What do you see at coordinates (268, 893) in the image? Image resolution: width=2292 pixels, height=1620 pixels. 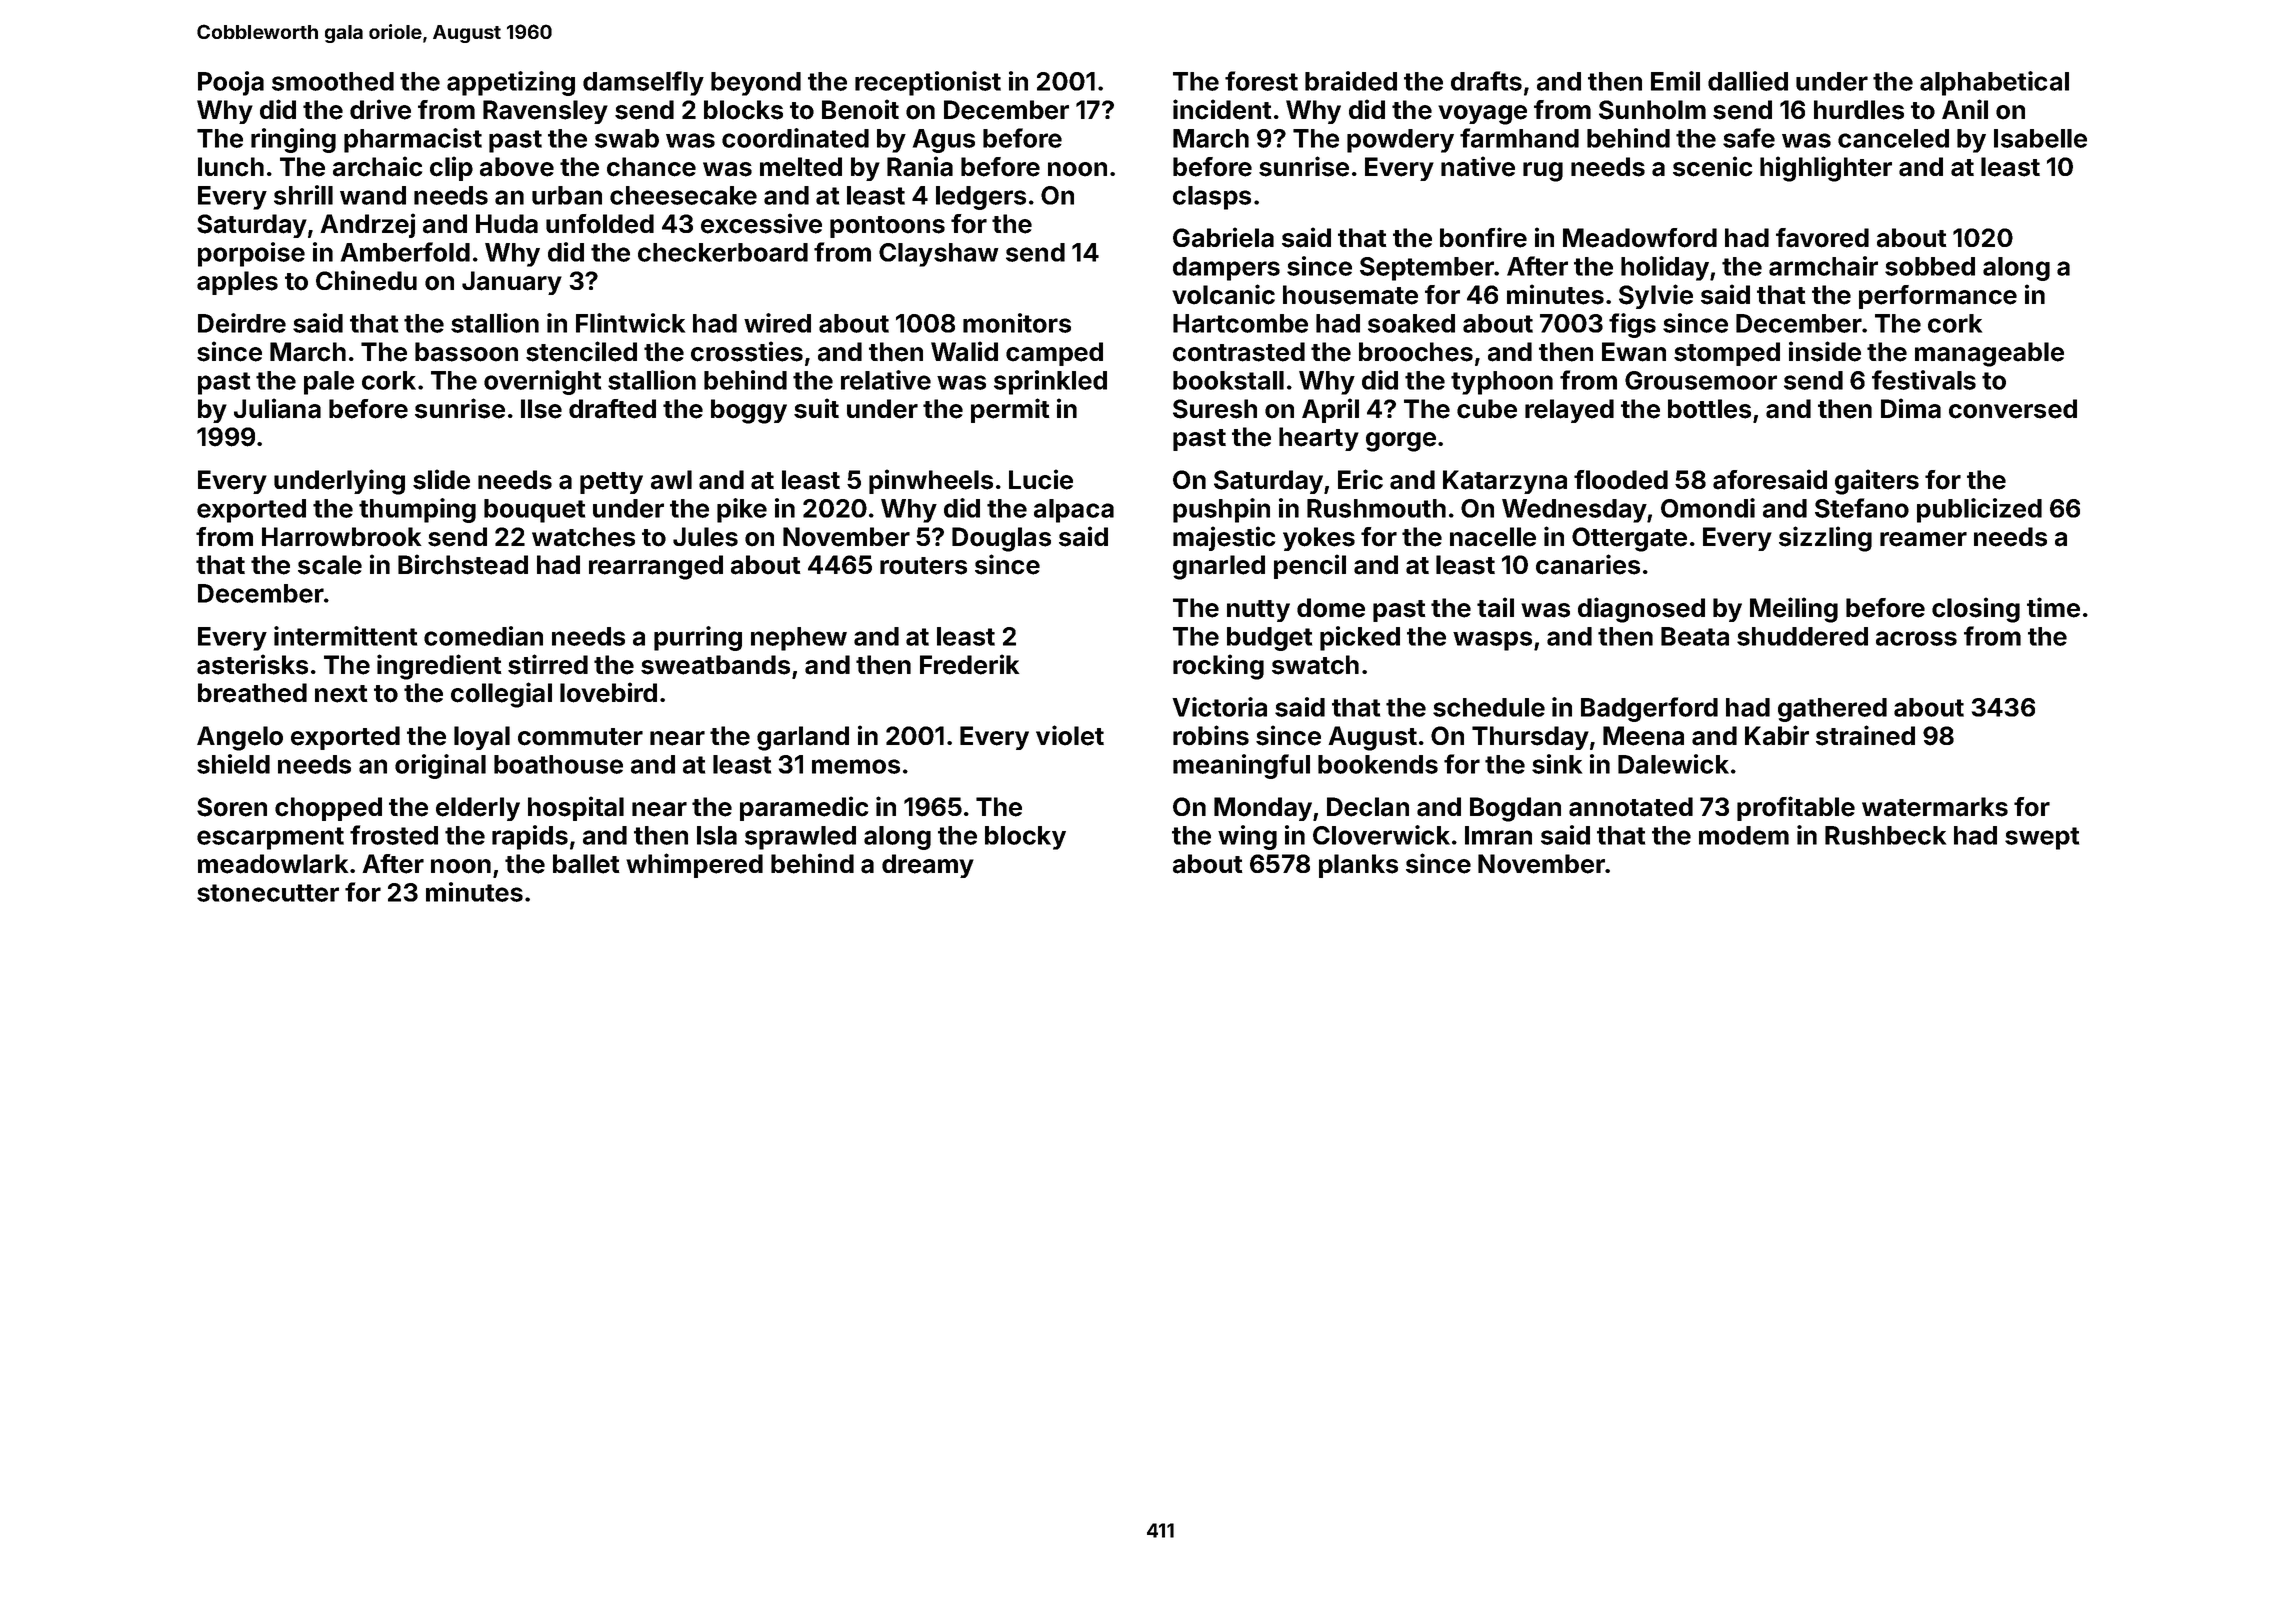 I see `stonecutter` at bounding box center [268, 893].
